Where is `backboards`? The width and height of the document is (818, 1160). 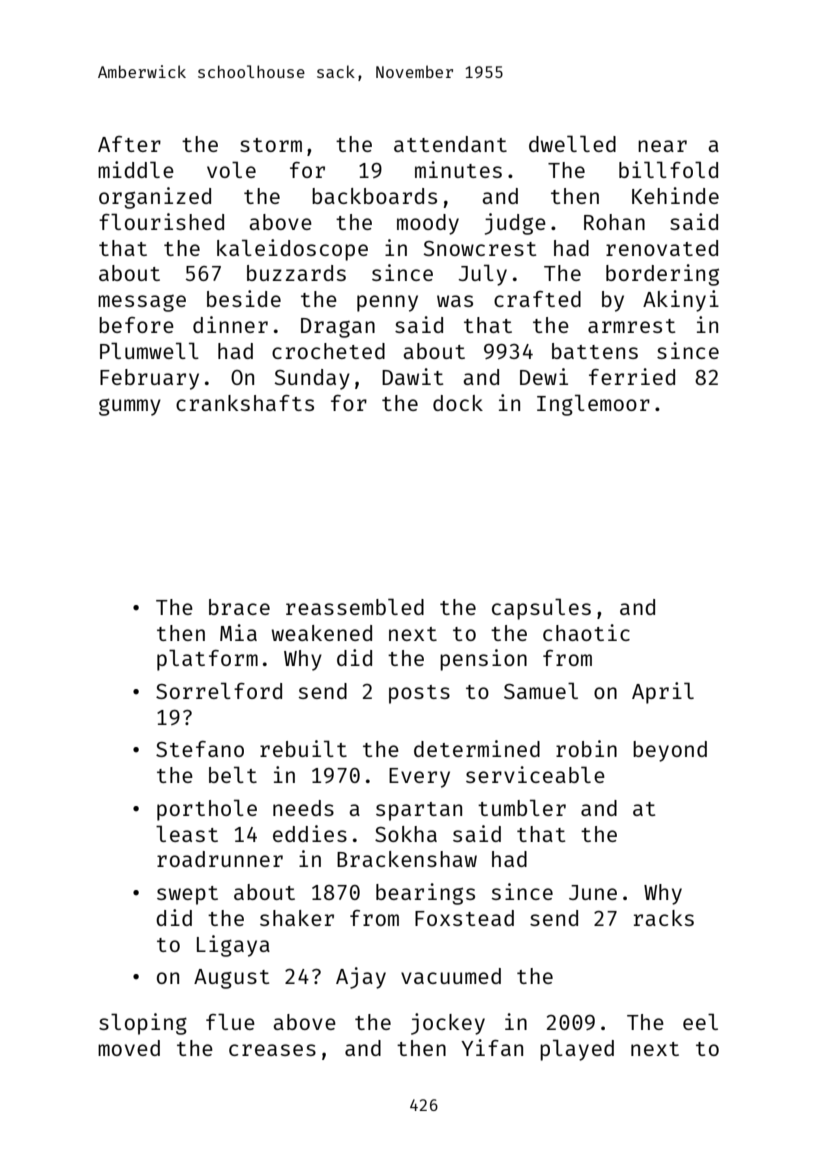 backboards is located at coordinates (374, 196).
